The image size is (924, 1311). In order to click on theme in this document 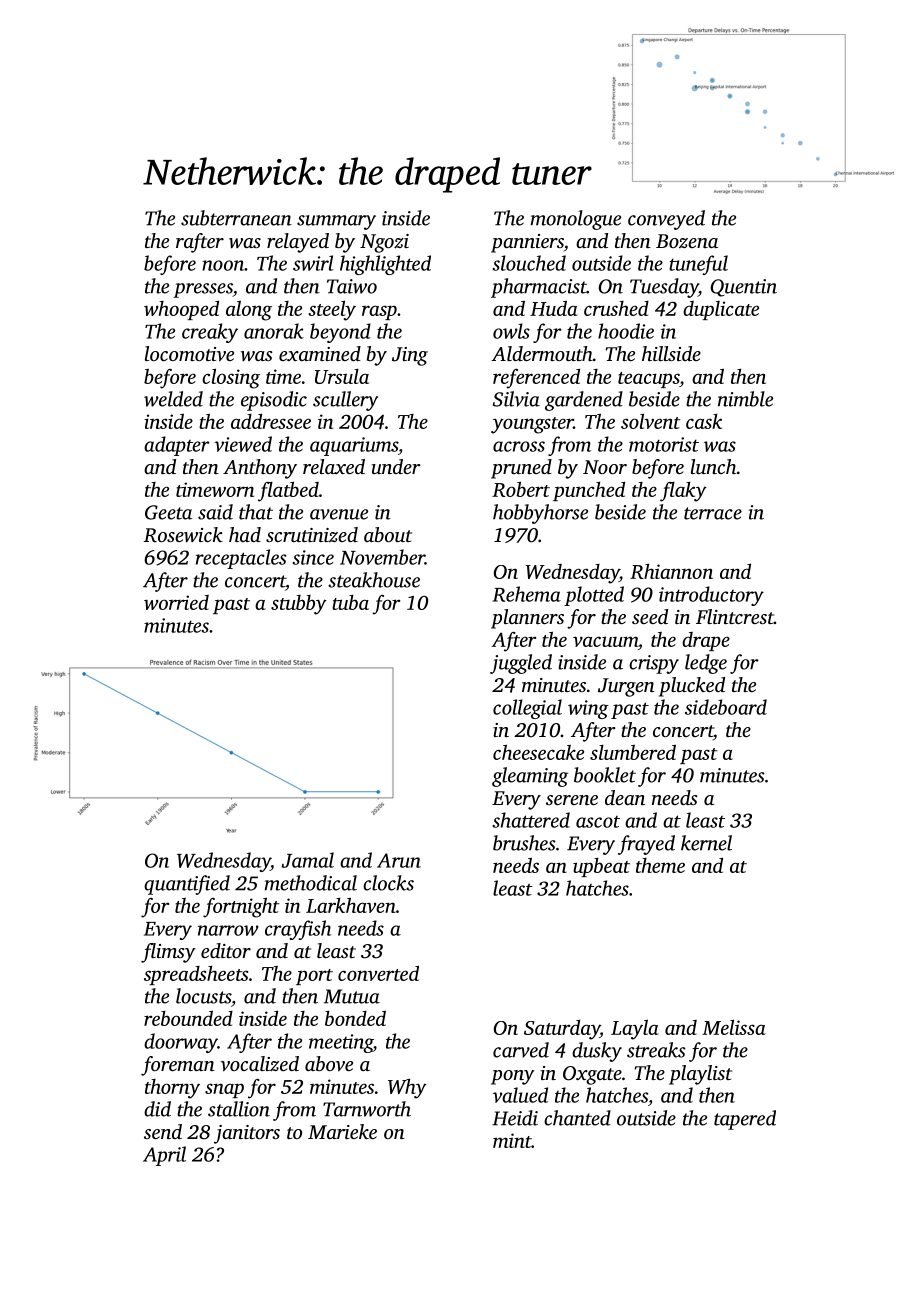, I will do `click(660, 865)`.
